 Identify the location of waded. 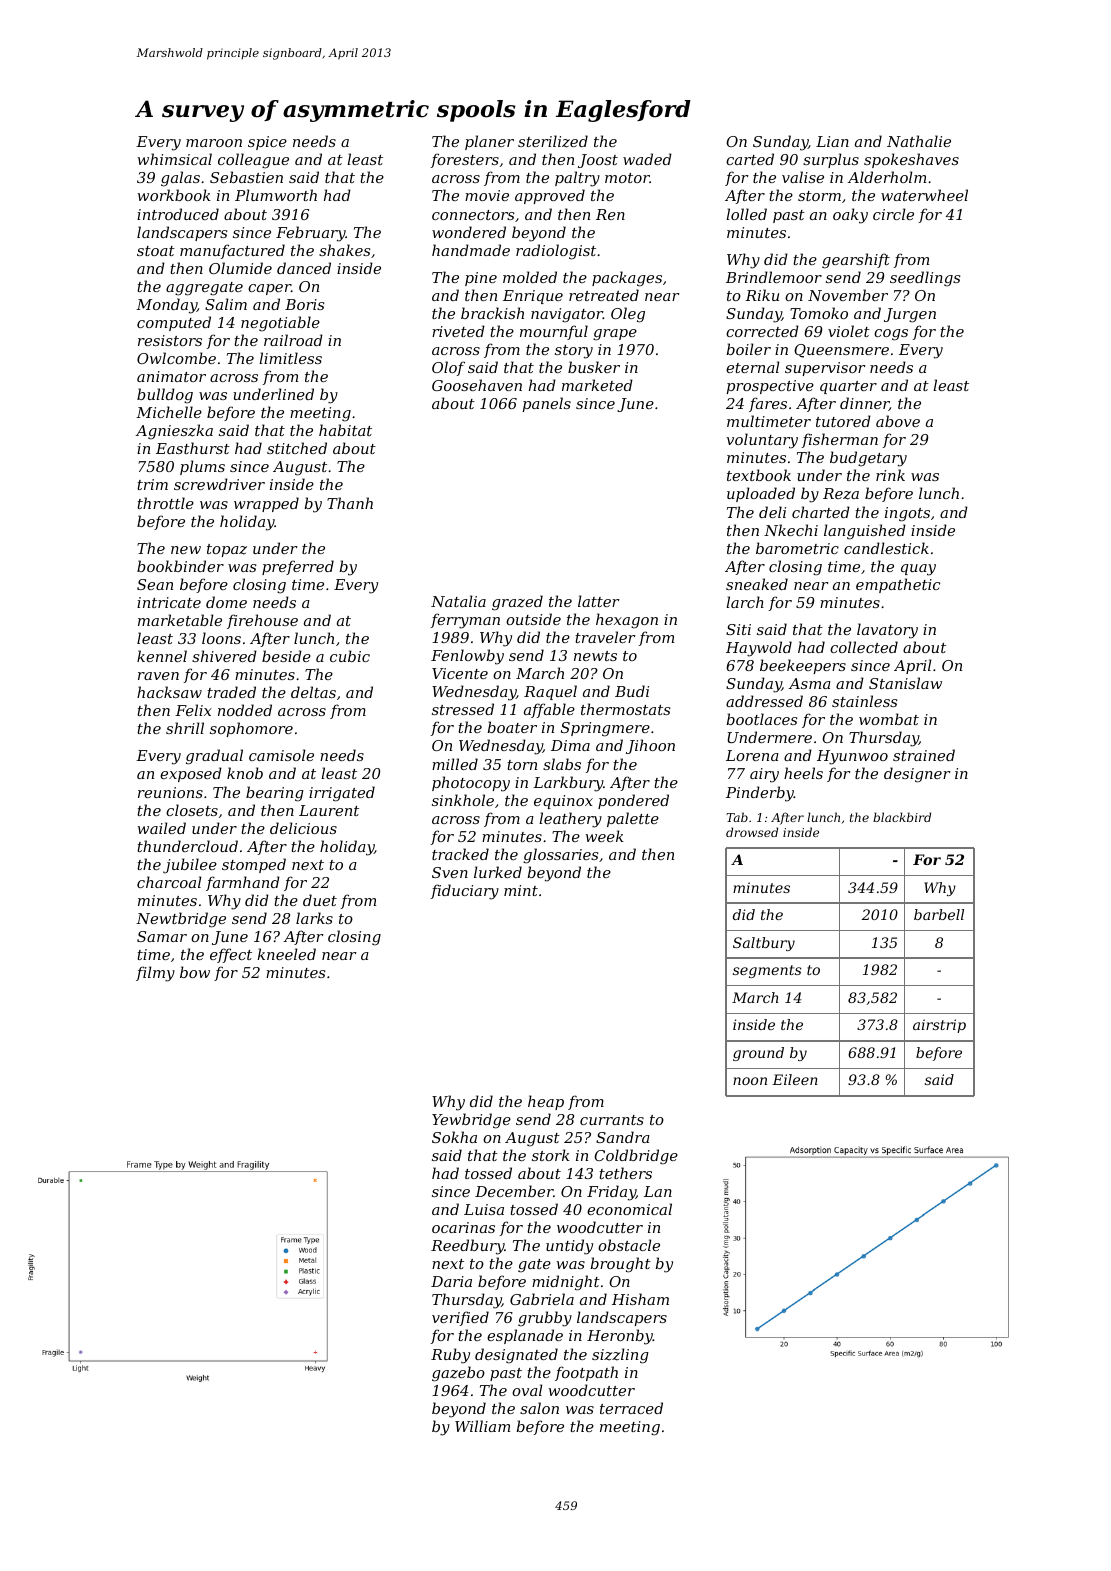
(647, 159).
